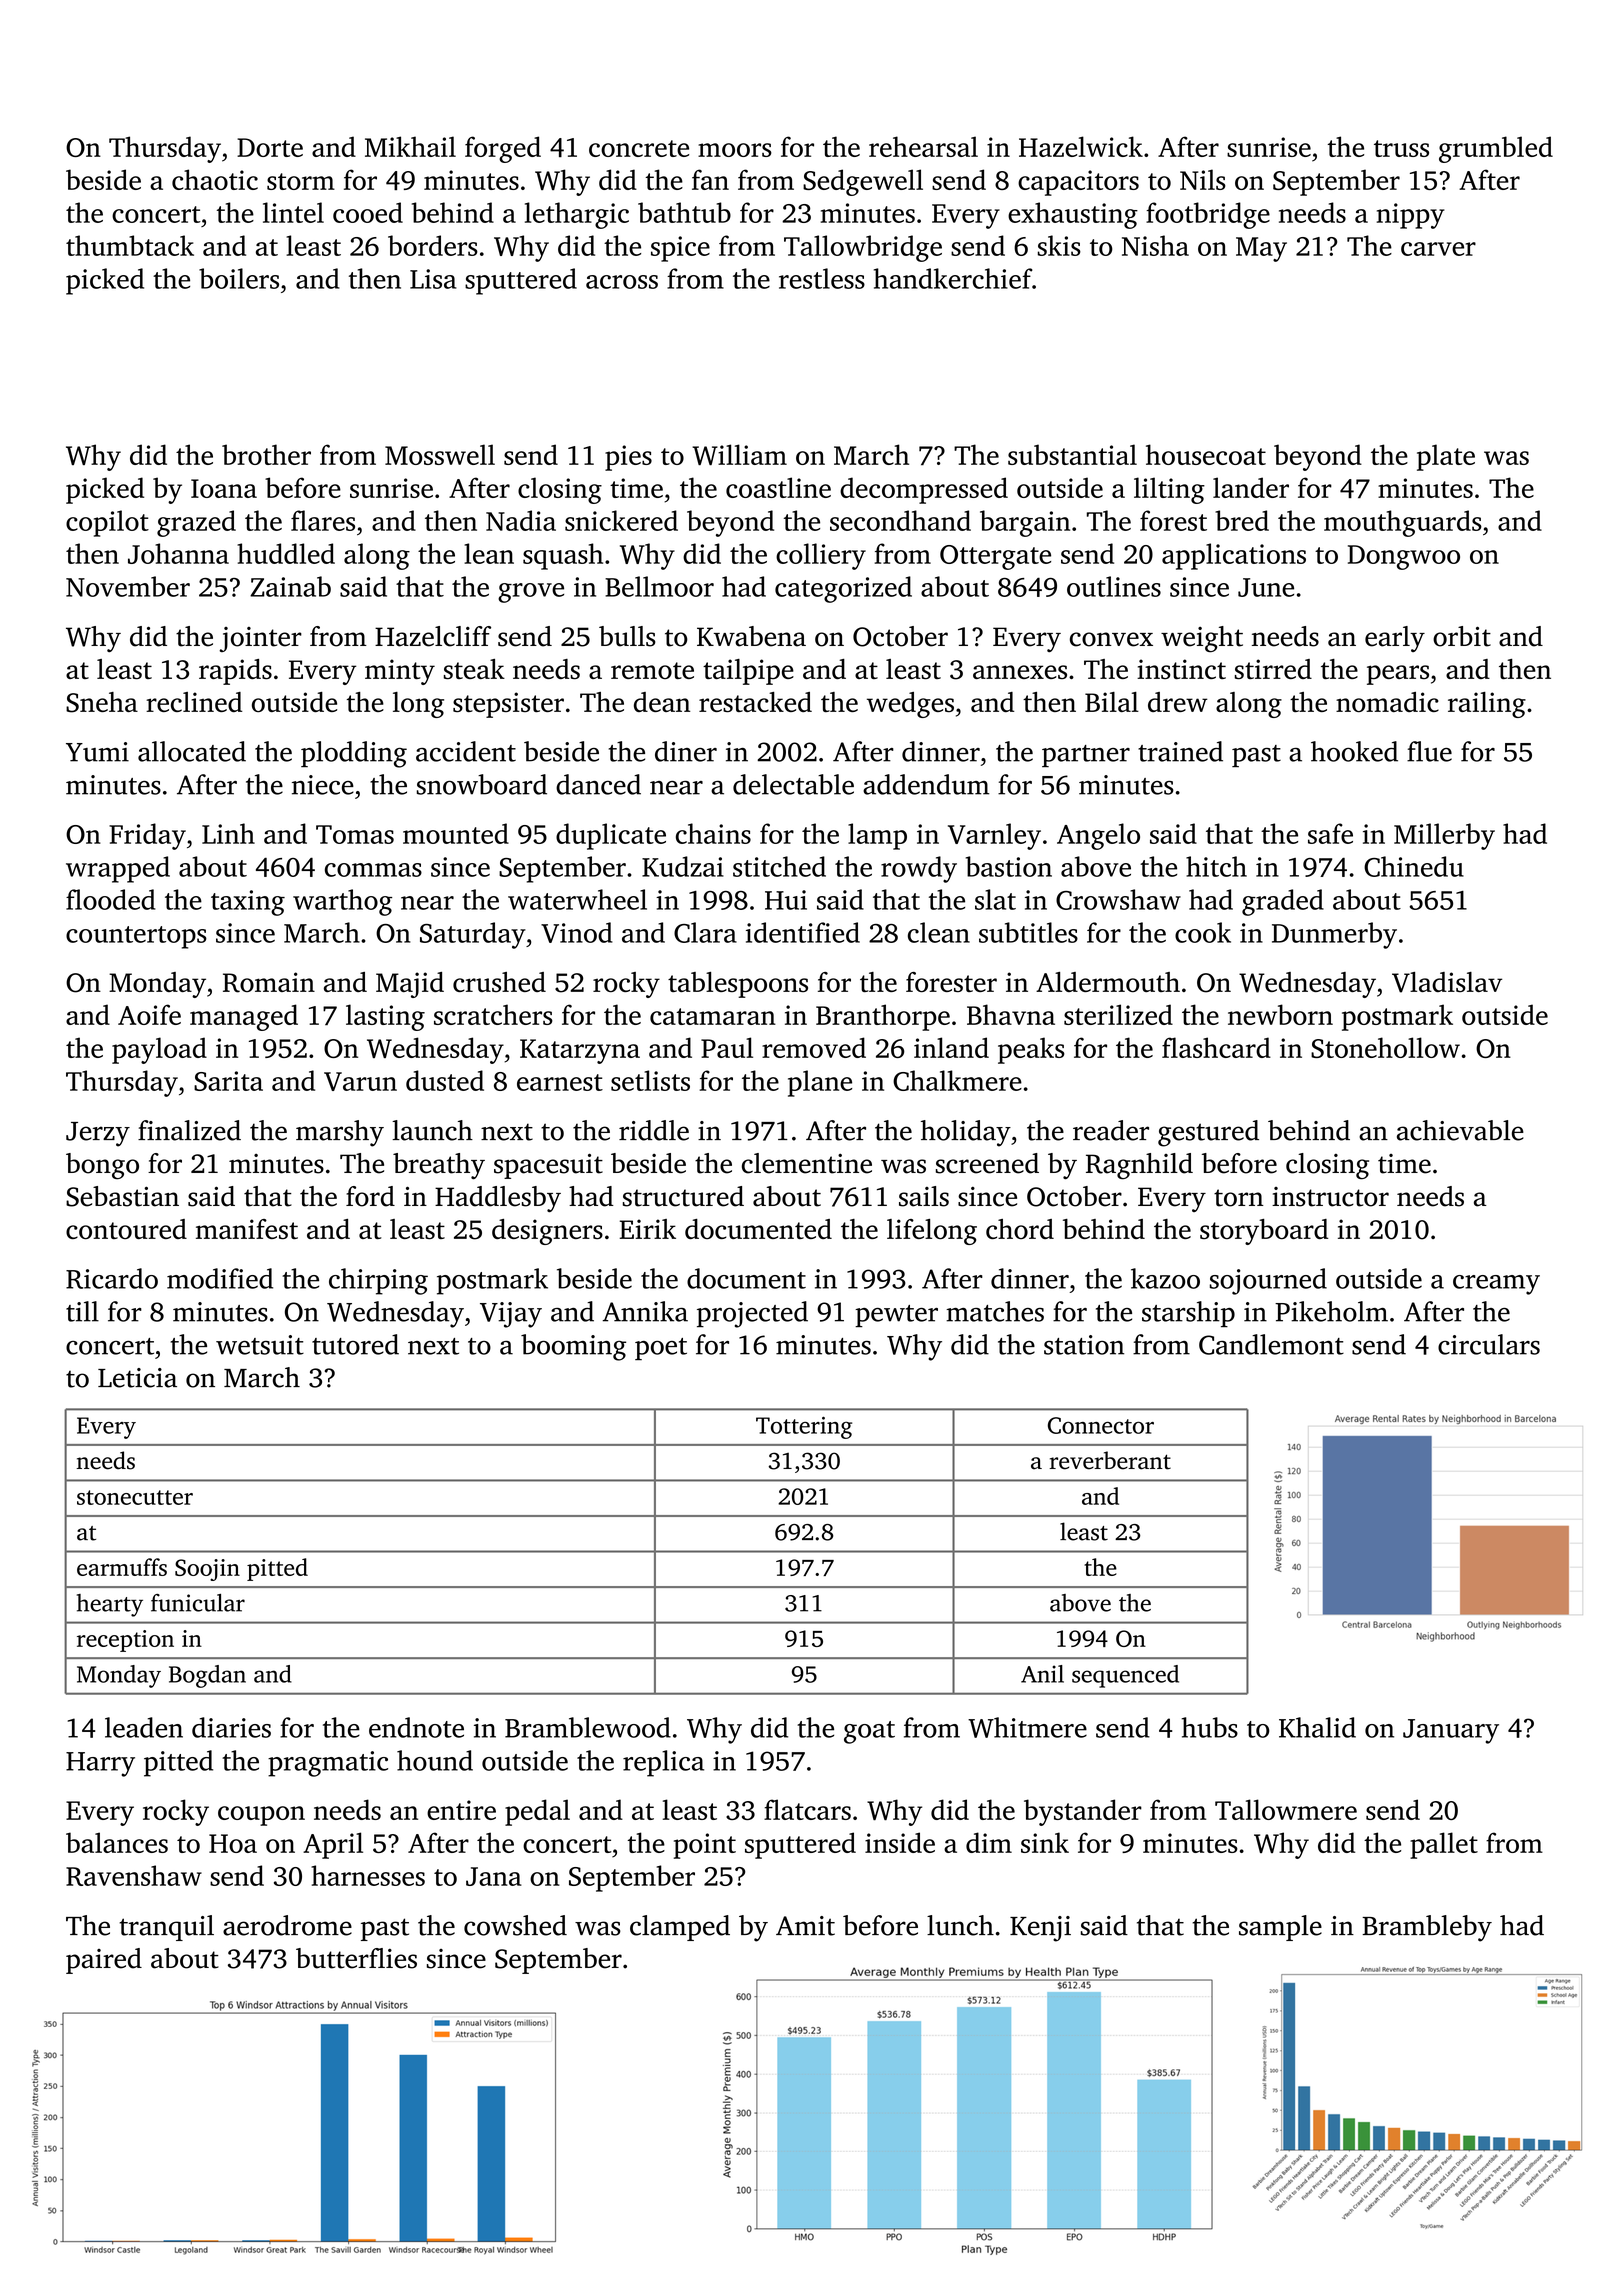  Describe the element at coordinates (125, 1641) in the screenshot. I see `reception` at that location.
